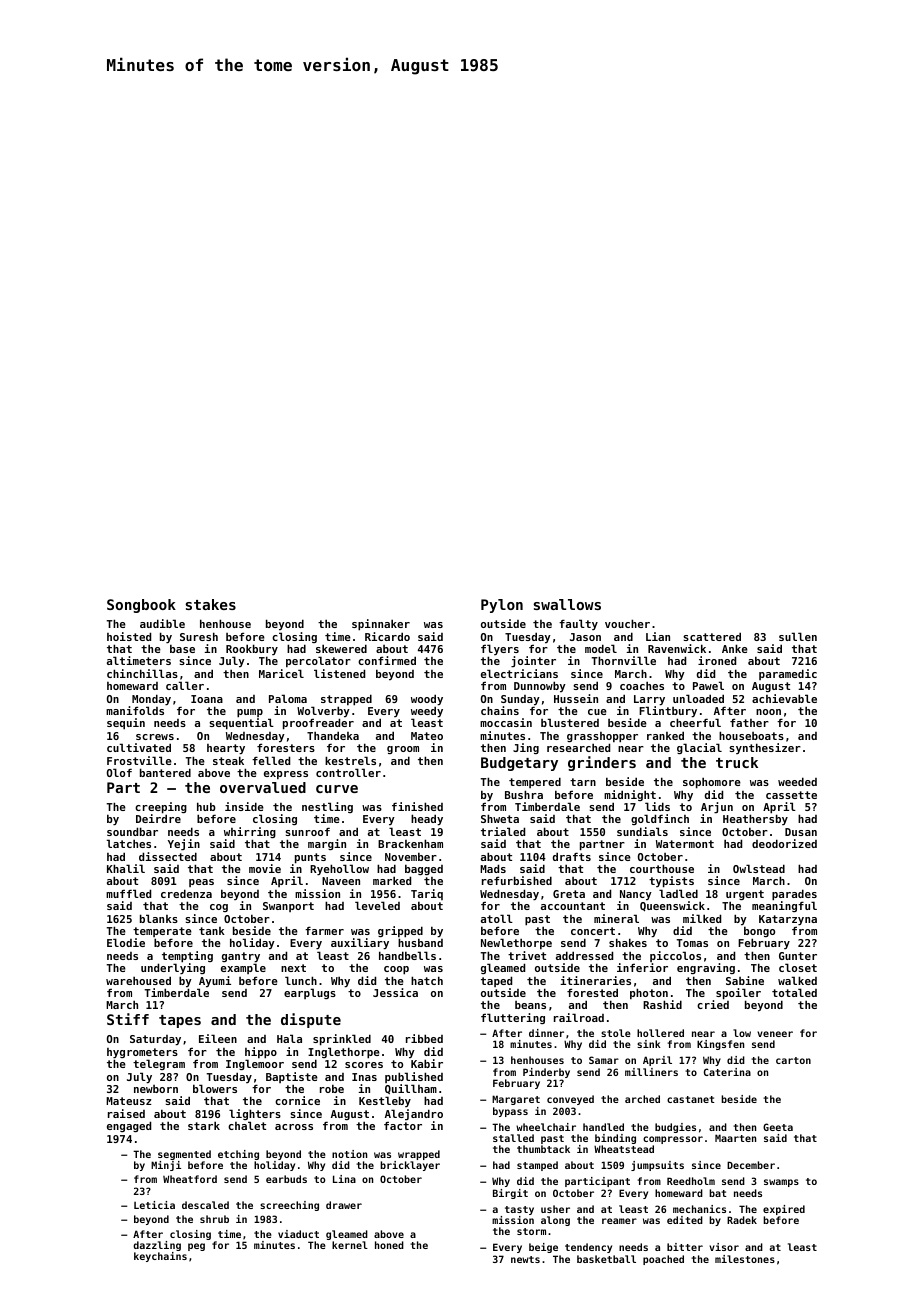 This screenshot has height=1308, width=924. Describe the element at coordinates (138, 980) in the screenshot. I see `warehoused` at that location.
